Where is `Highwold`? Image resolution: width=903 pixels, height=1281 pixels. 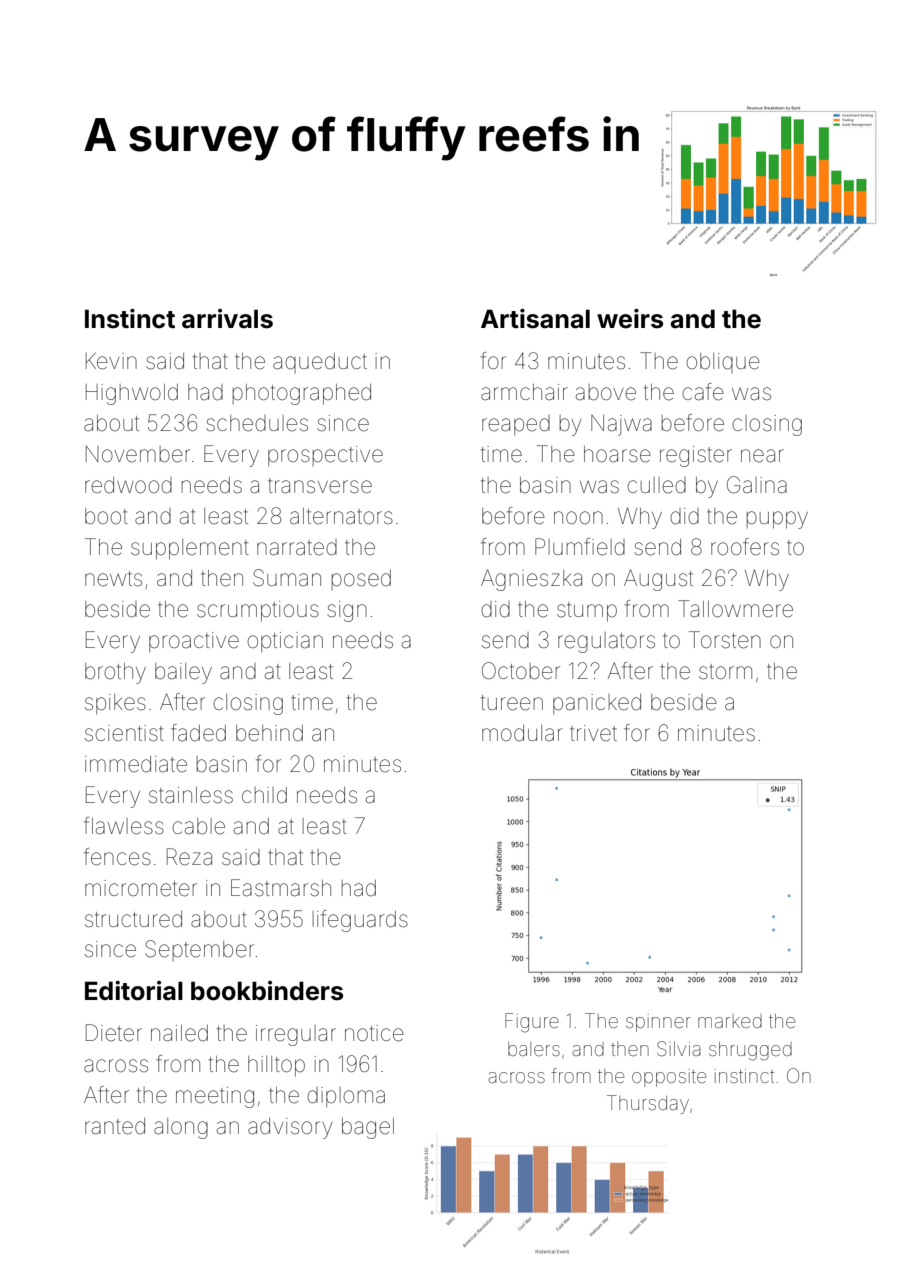
Highwold is located at coordinates (132, 394).
